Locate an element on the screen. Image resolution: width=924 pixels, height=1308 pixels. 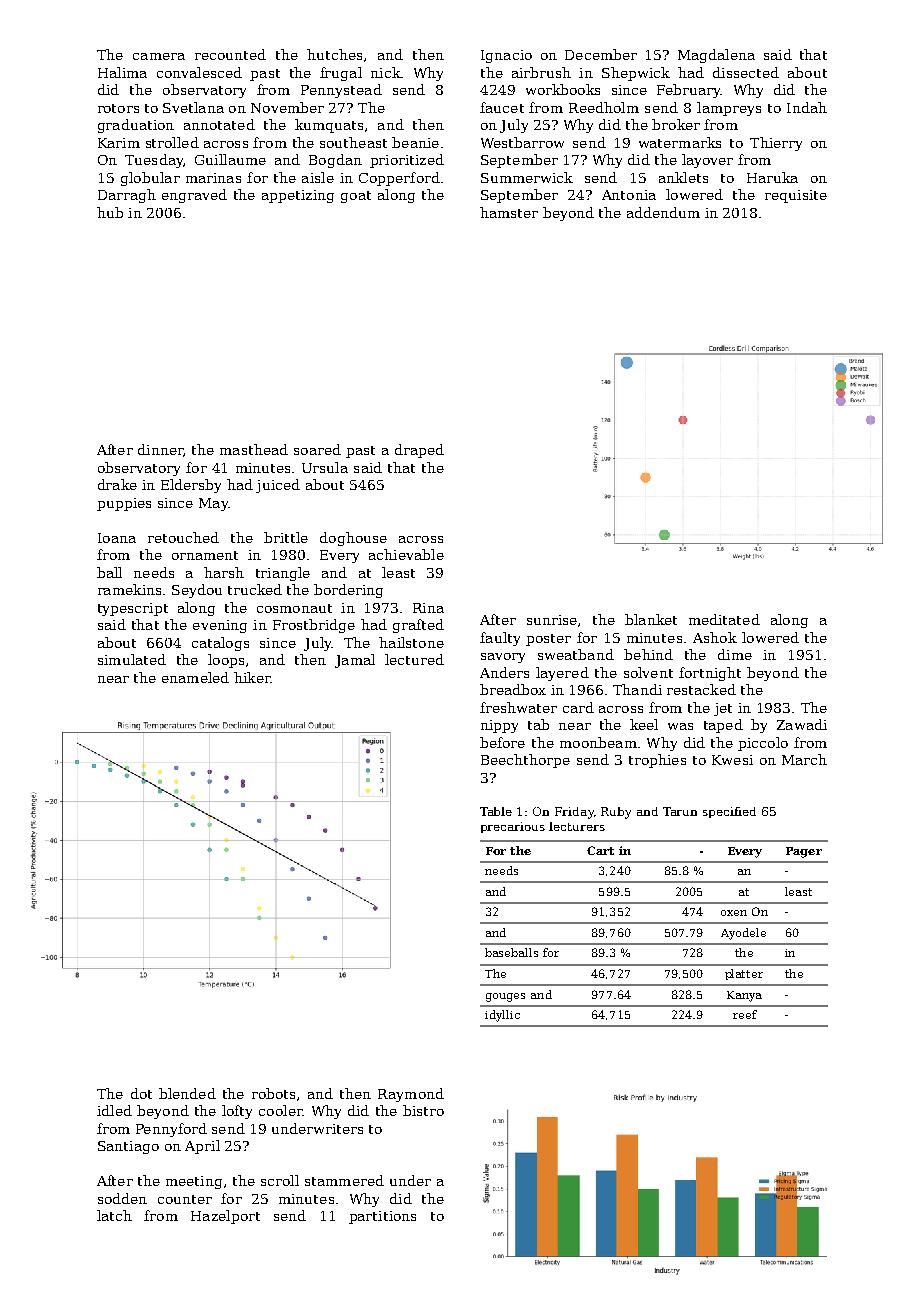
specified is located at coordinates (729, 812).
